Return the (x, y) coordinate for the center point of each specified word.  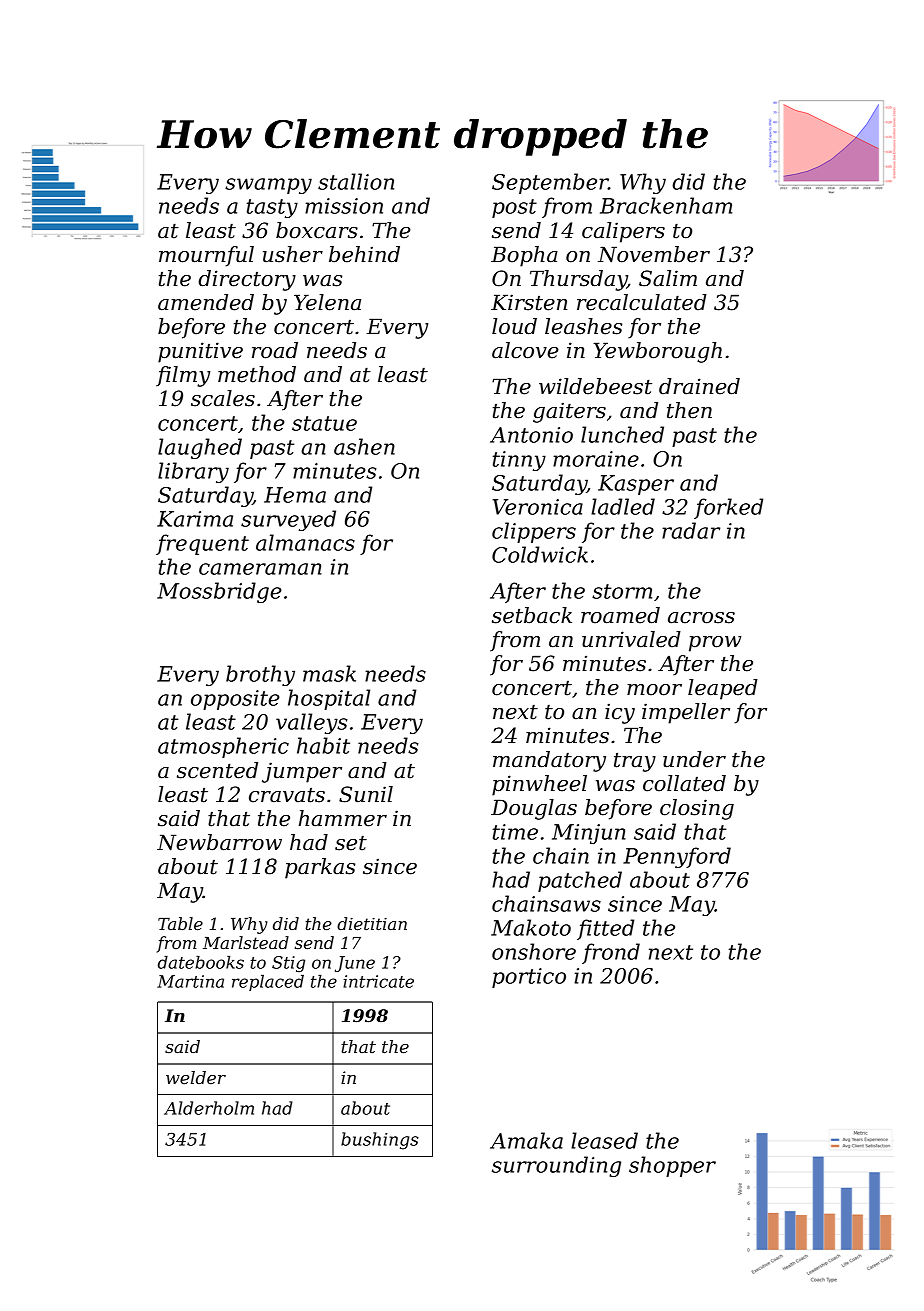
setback (532, 615)
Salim (668, 278)
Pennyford (677, 857)
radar (691, 530)
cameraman (260, 569)
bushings (380, 1141)
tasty (272, 208)
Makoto (531, 927)
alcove (525, 350)
